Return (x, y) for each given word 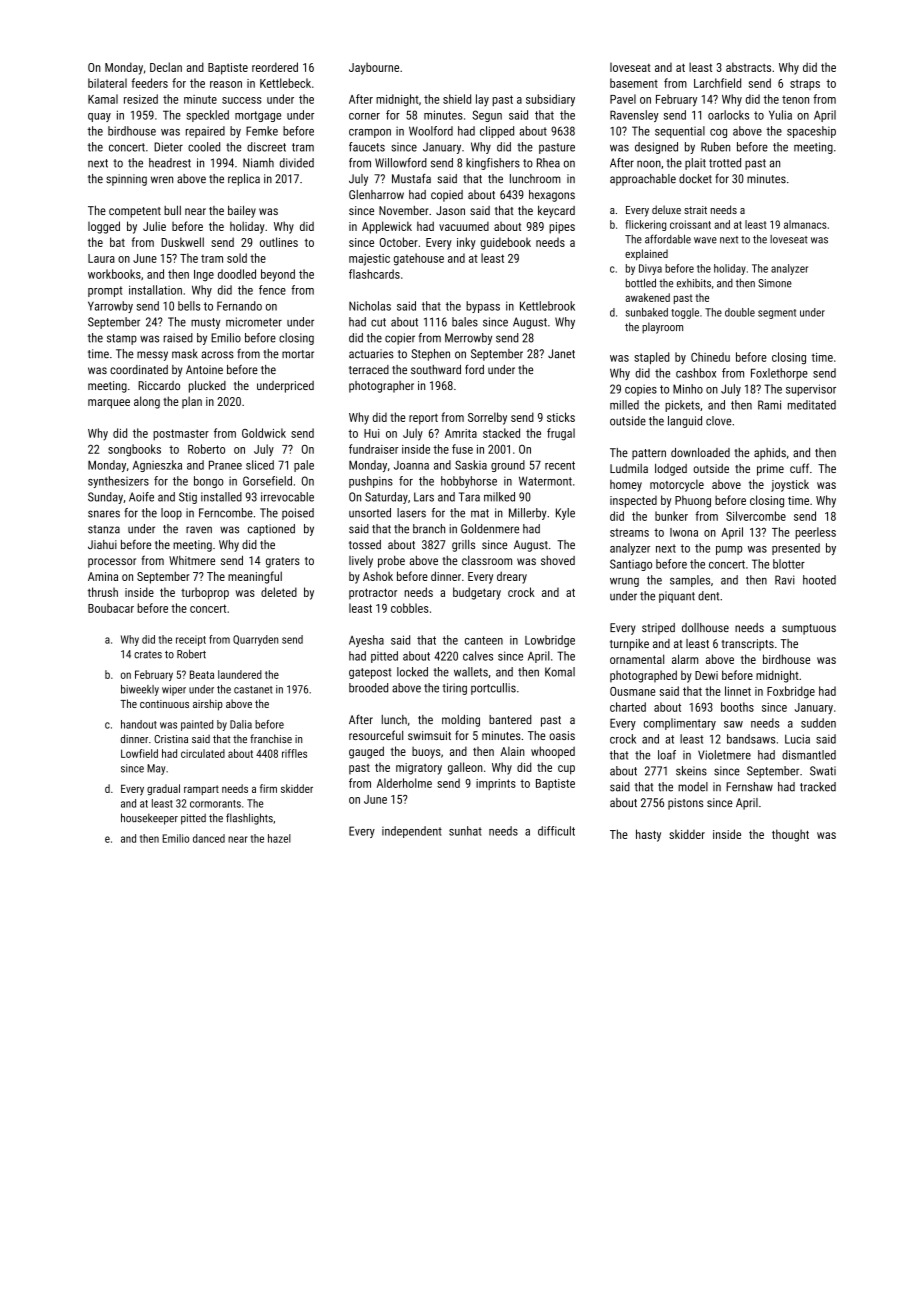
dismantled (809, 755)
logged (104, 227)
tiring (454, 689)
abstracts (748, 67)
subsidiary (550, 100)
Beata (202, 674)
